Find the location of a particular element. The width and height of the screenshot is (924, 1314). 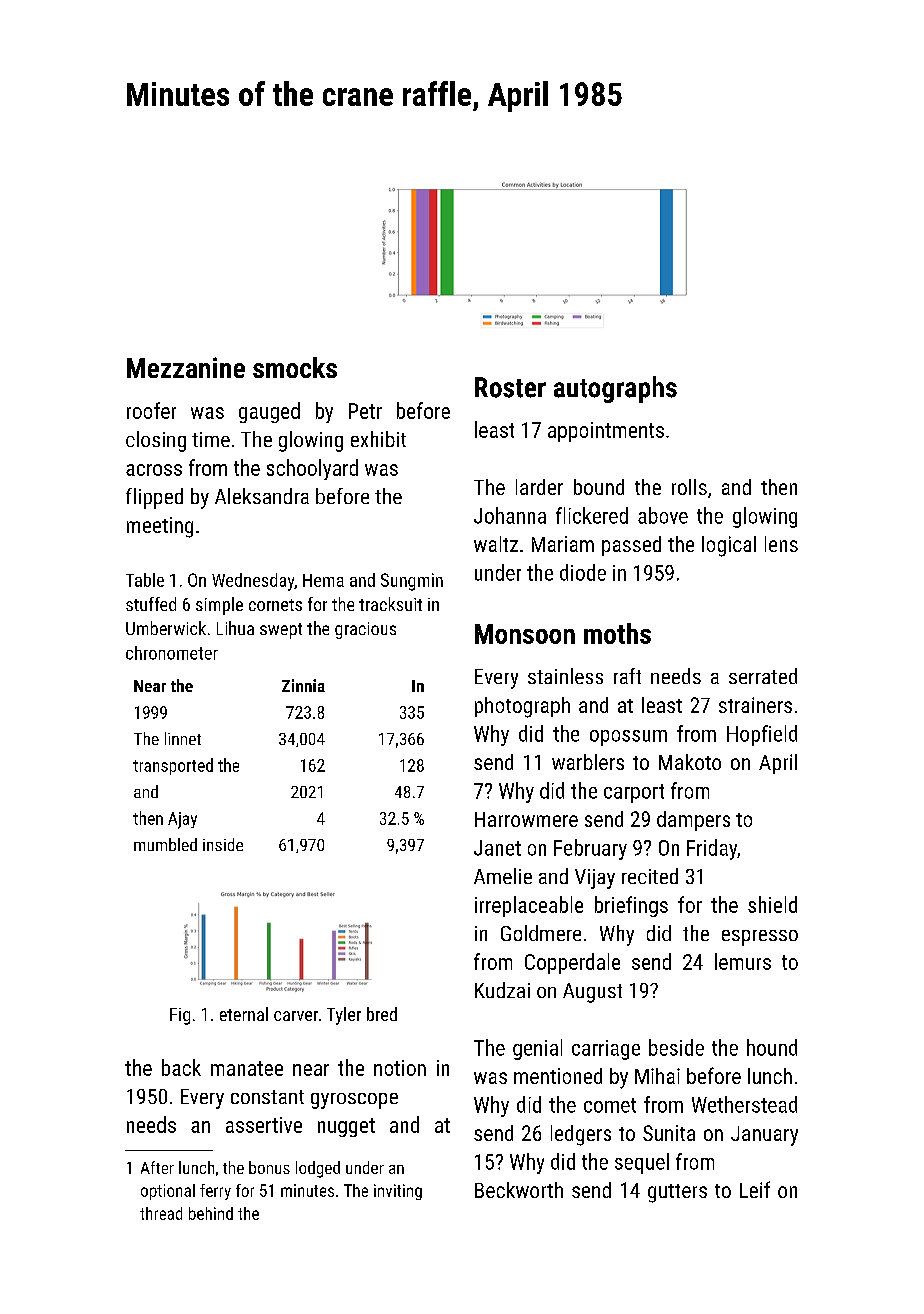

rolls is located at coordinates (689, 487).
